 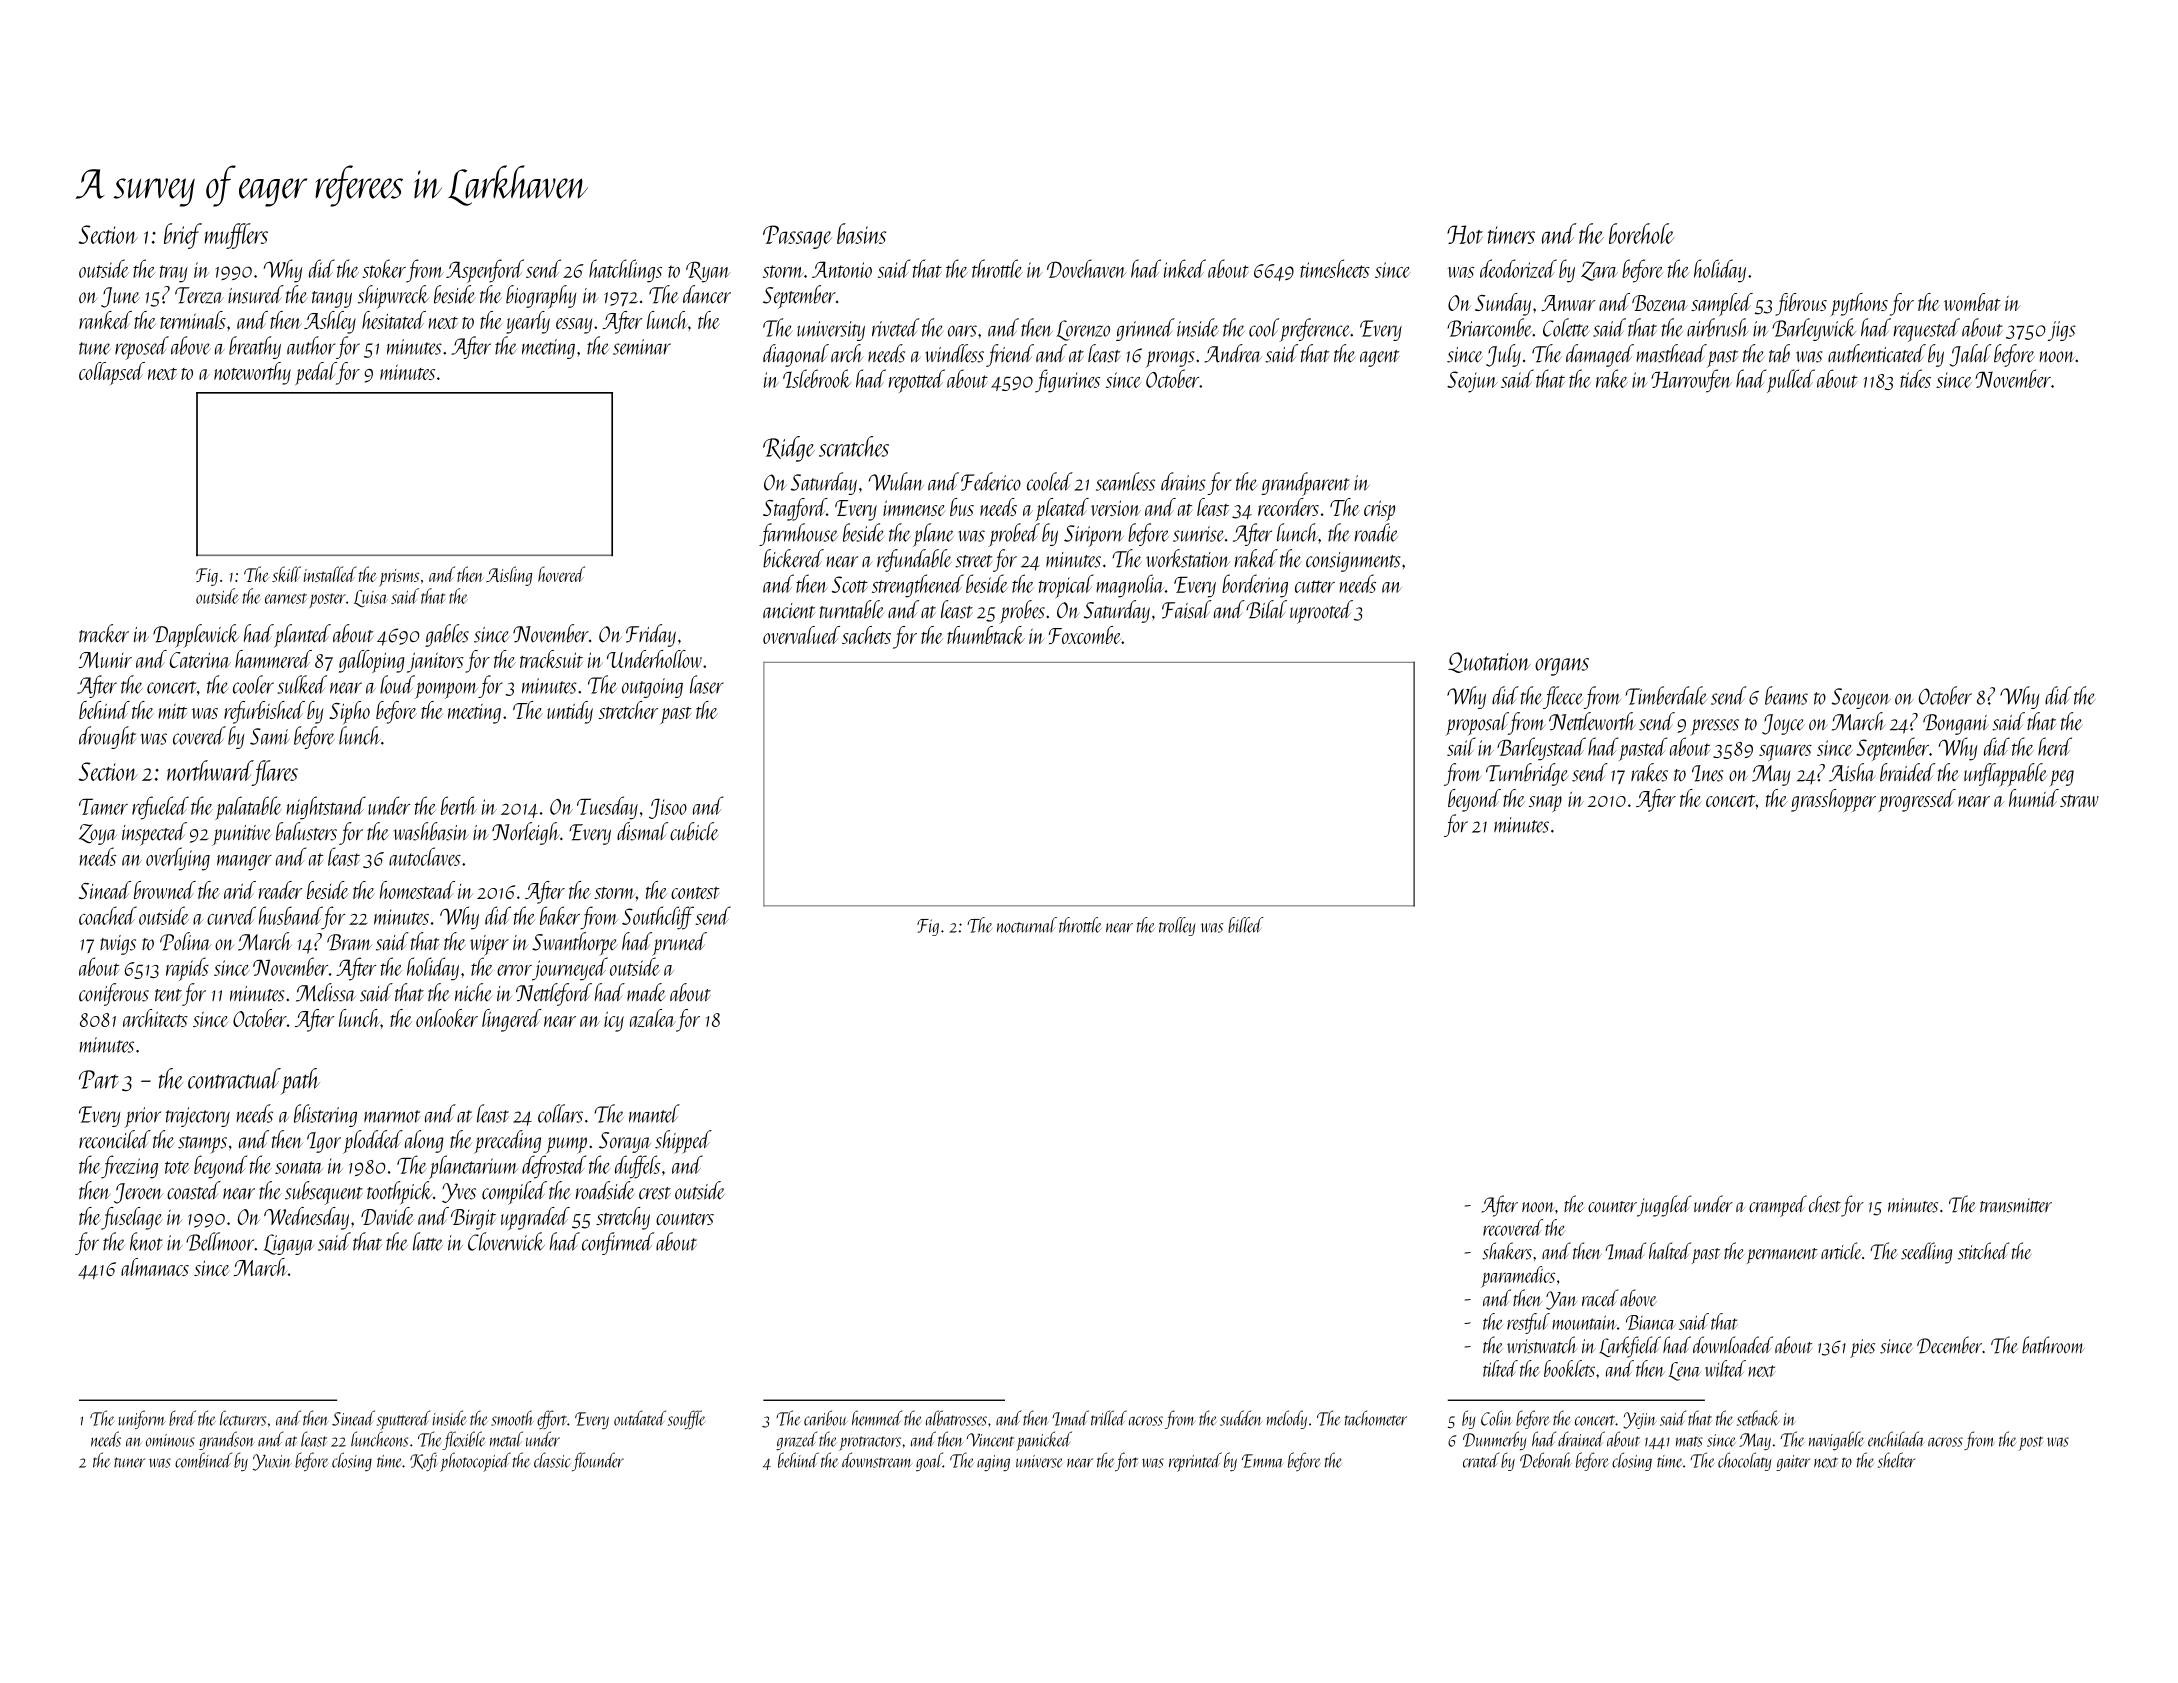 What do you see at coordinates (1241, 1418) in the image?
I see `sudden` at bounding box center [1241, 1418].
